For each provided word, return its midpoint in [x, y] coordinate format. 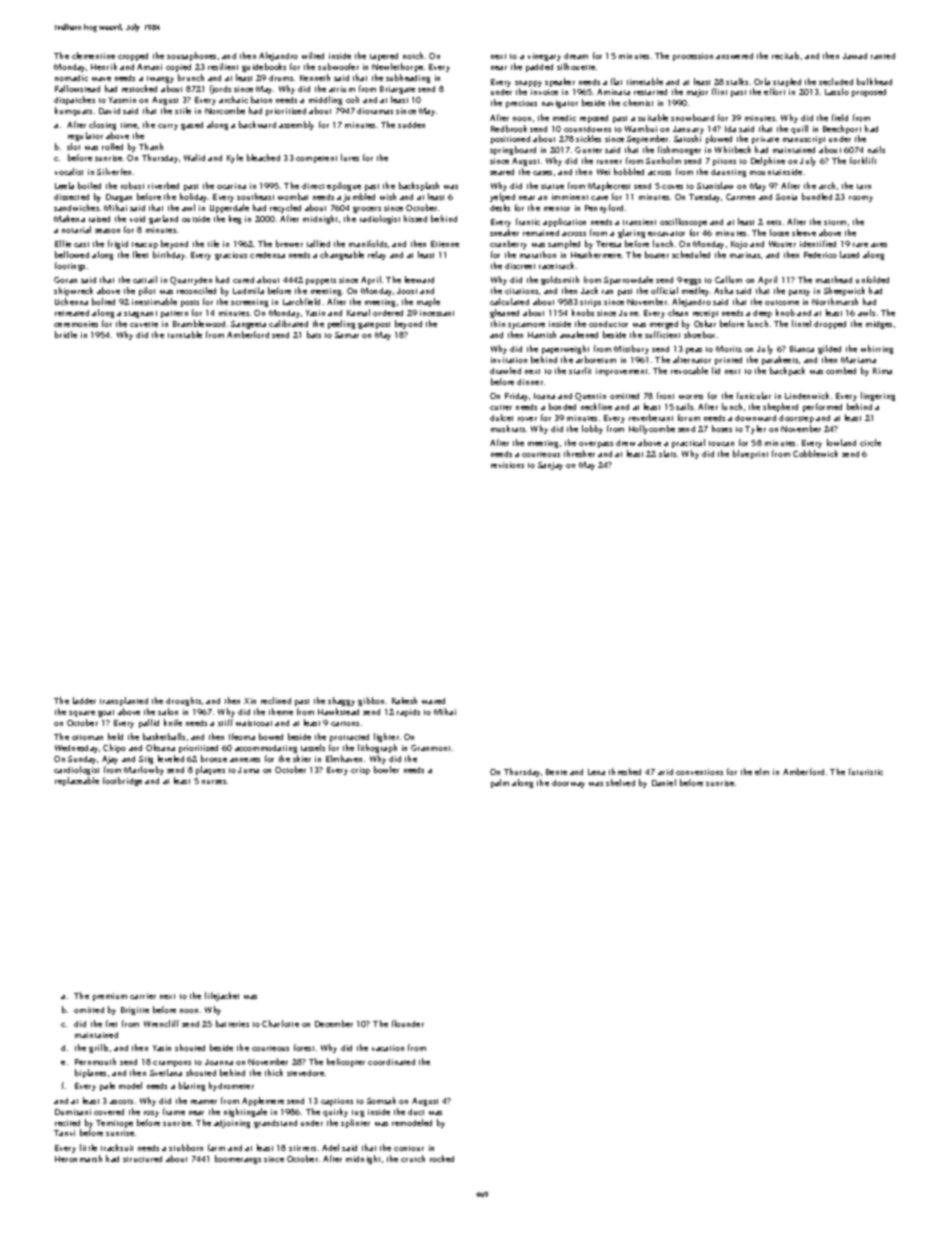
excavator [666, 233]
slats [667, 453]
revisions [507, 465]
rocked [442, 1158]
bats [314, 334]
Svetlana [166, 1072]
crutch [413, 1158]
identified [818, 243]
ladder [84, 700]
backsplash [419, 186]
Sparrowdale [628, 280]
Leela [64, 185]
